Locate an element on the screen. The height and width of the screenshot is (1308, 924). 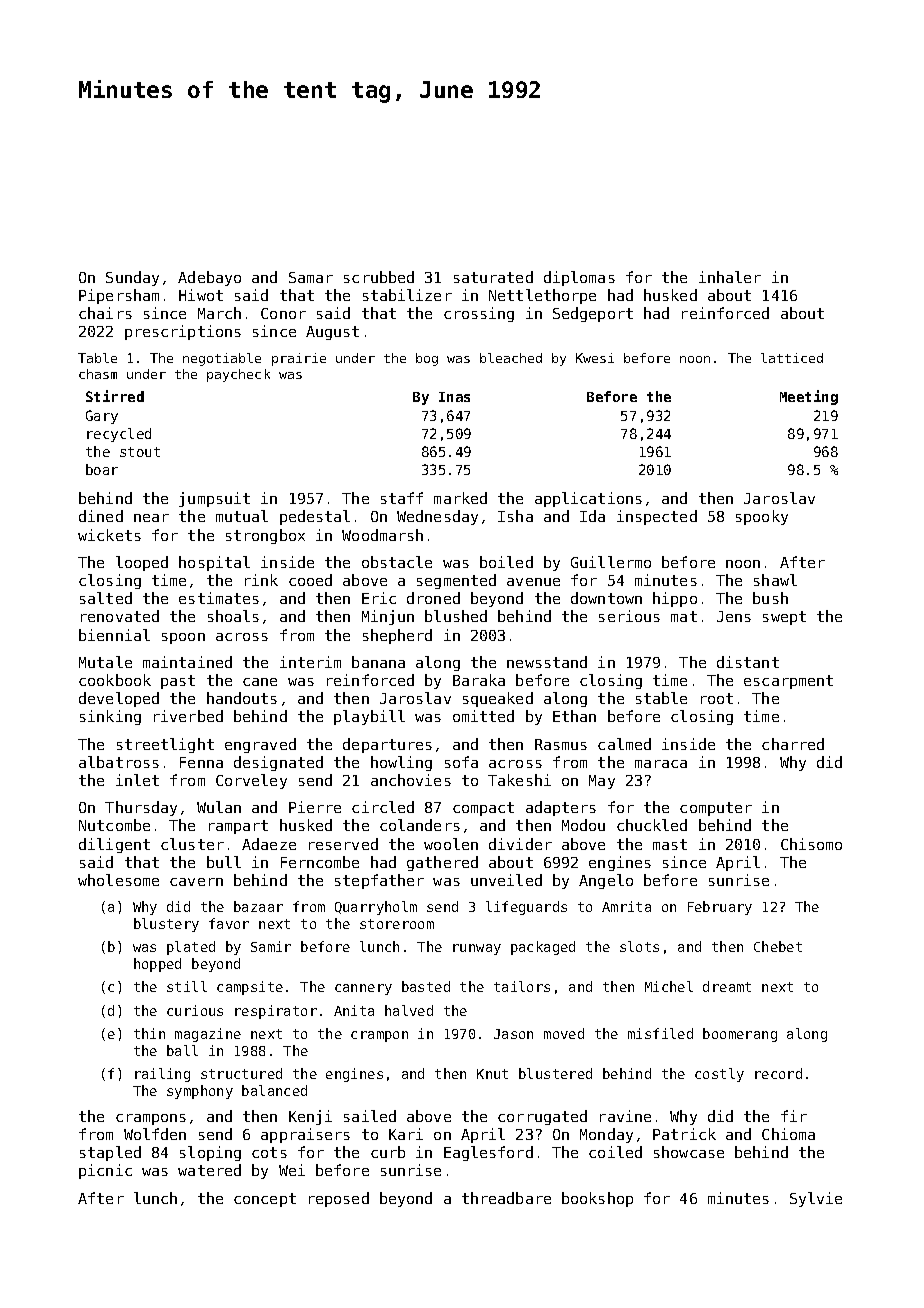
watered is located at coordinates (209, 1170).
